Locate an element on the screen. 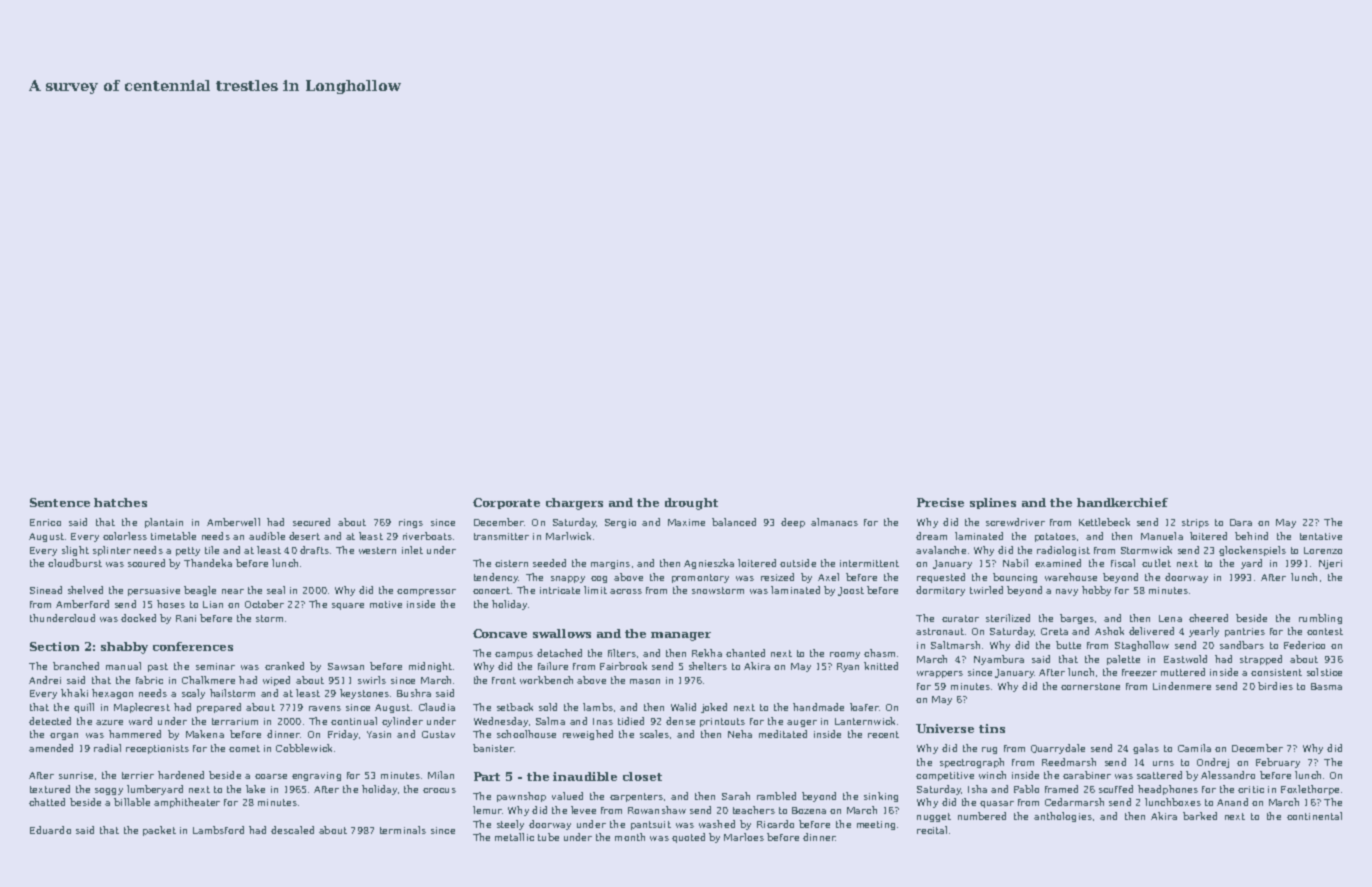  tentative is located at coordinates (1321, 536).
